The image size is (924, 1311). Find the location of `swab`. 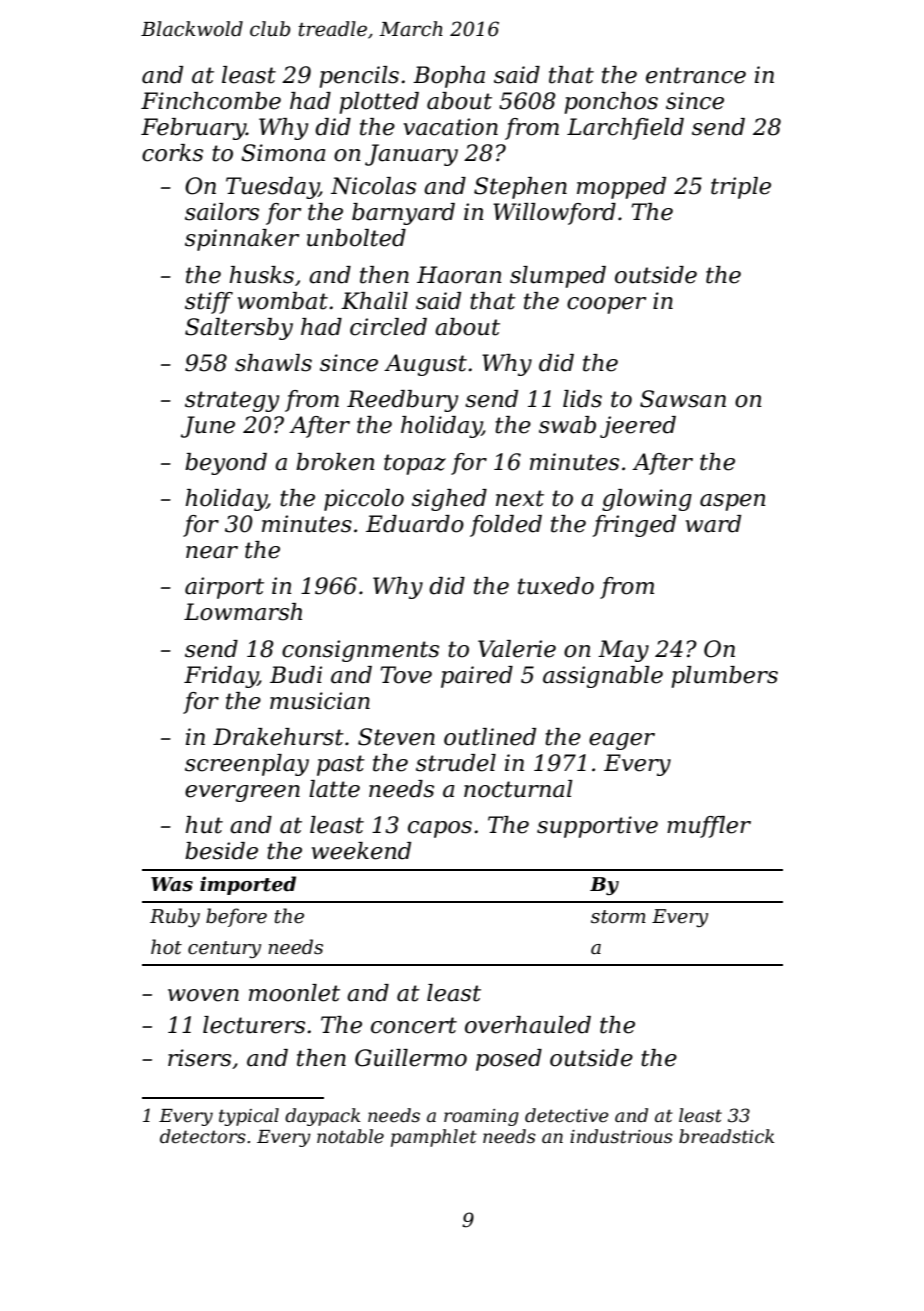

swab is located at coordinates (567, 425).
